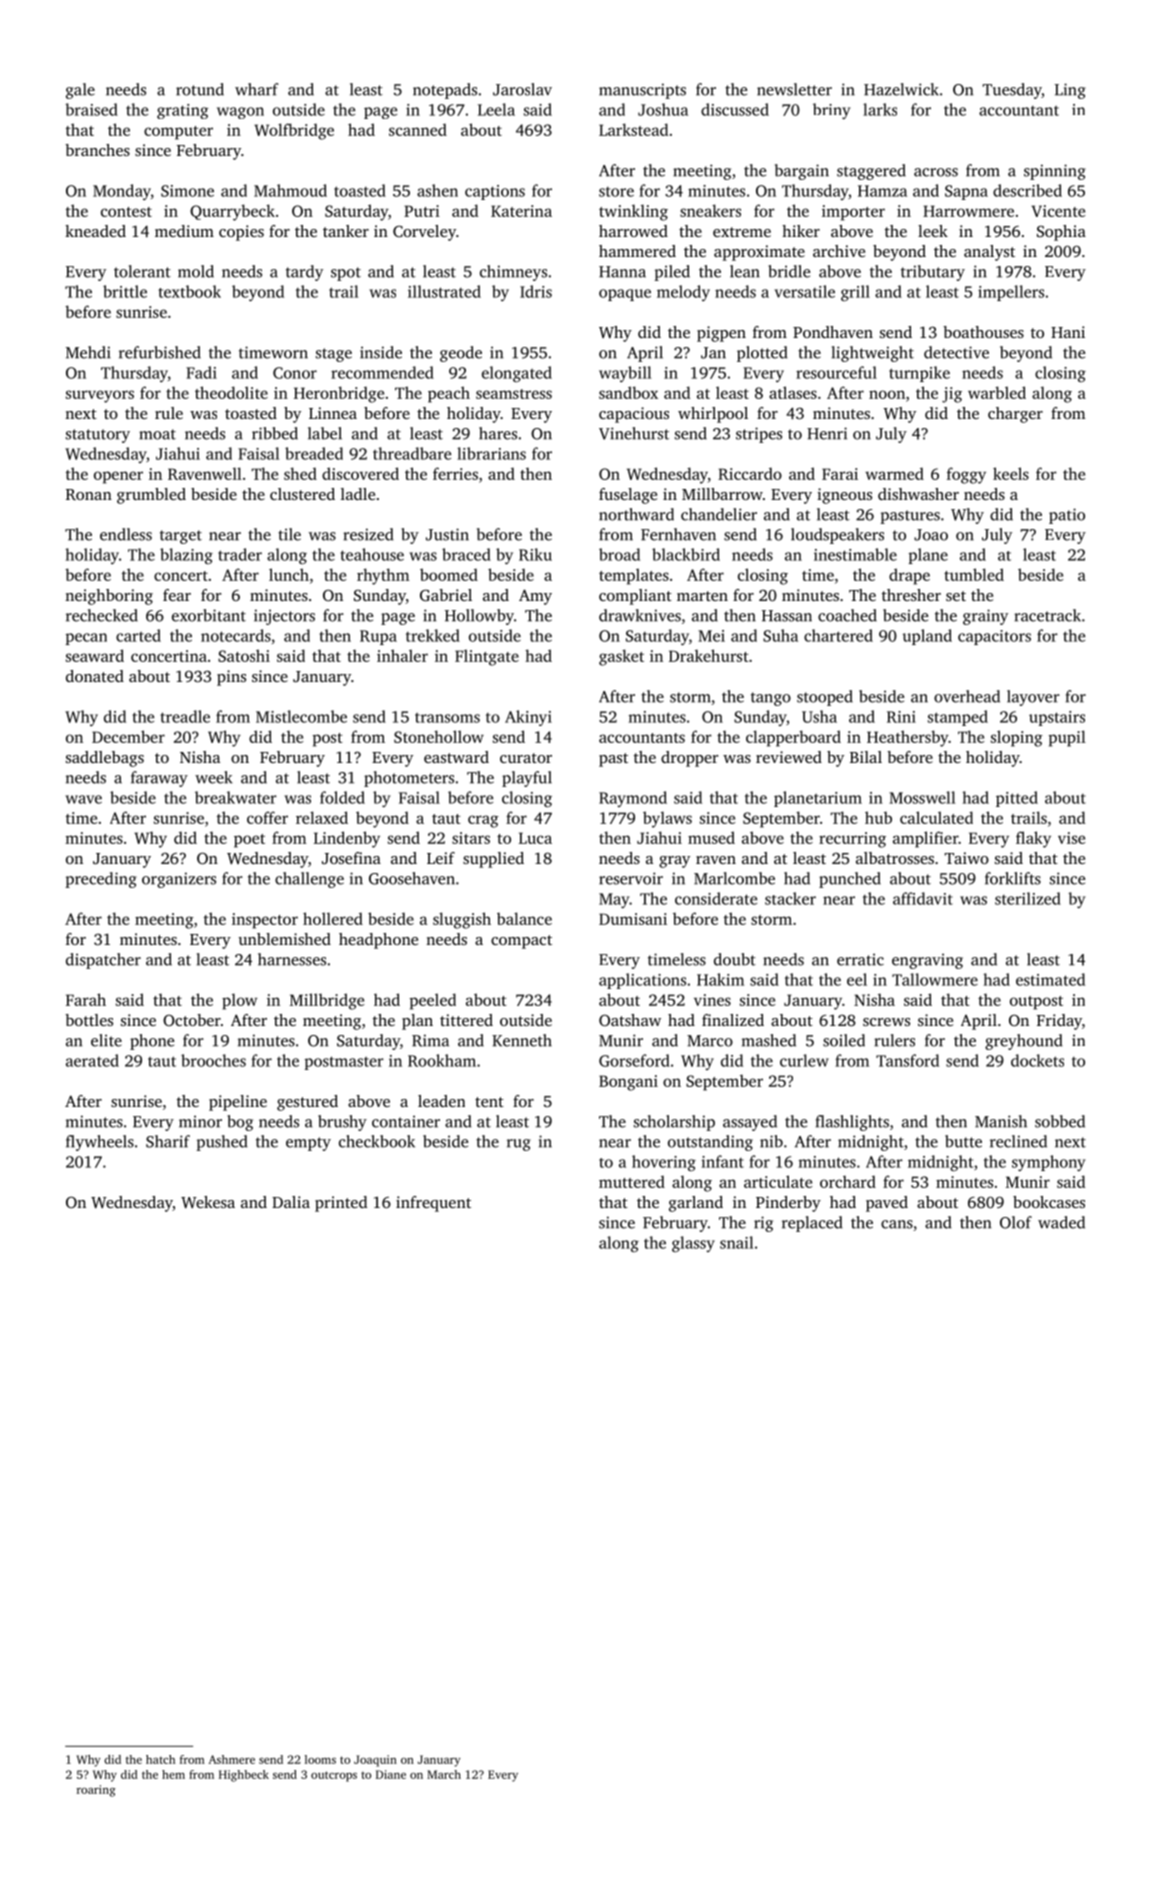 Image resolution: width=1151 pixels, height=1895 pixels. Describe the element at coordinates (787, 616) in the image. I see `Hassan` at that location.
